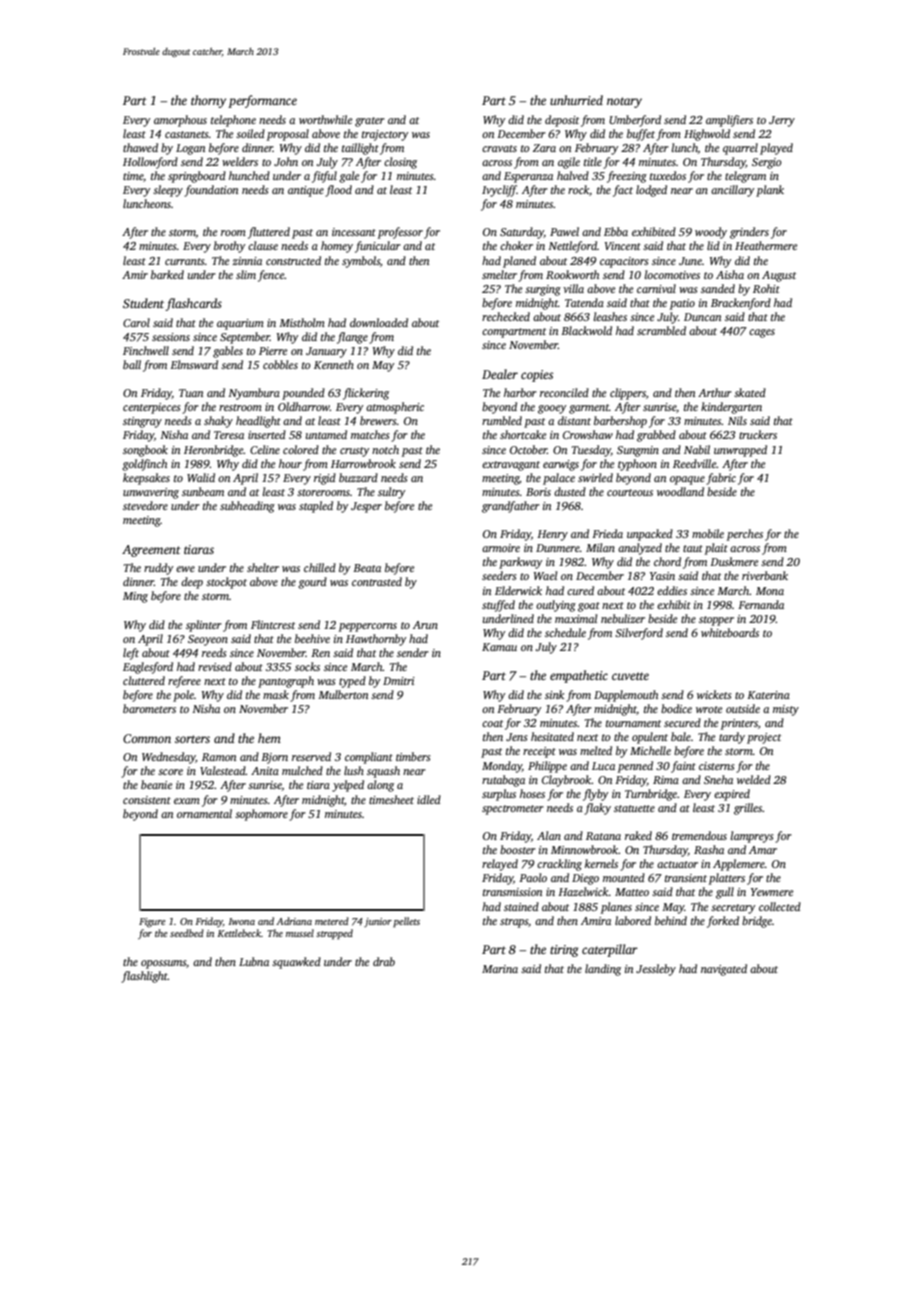  I want to click on Ming, so click(135, 597).
